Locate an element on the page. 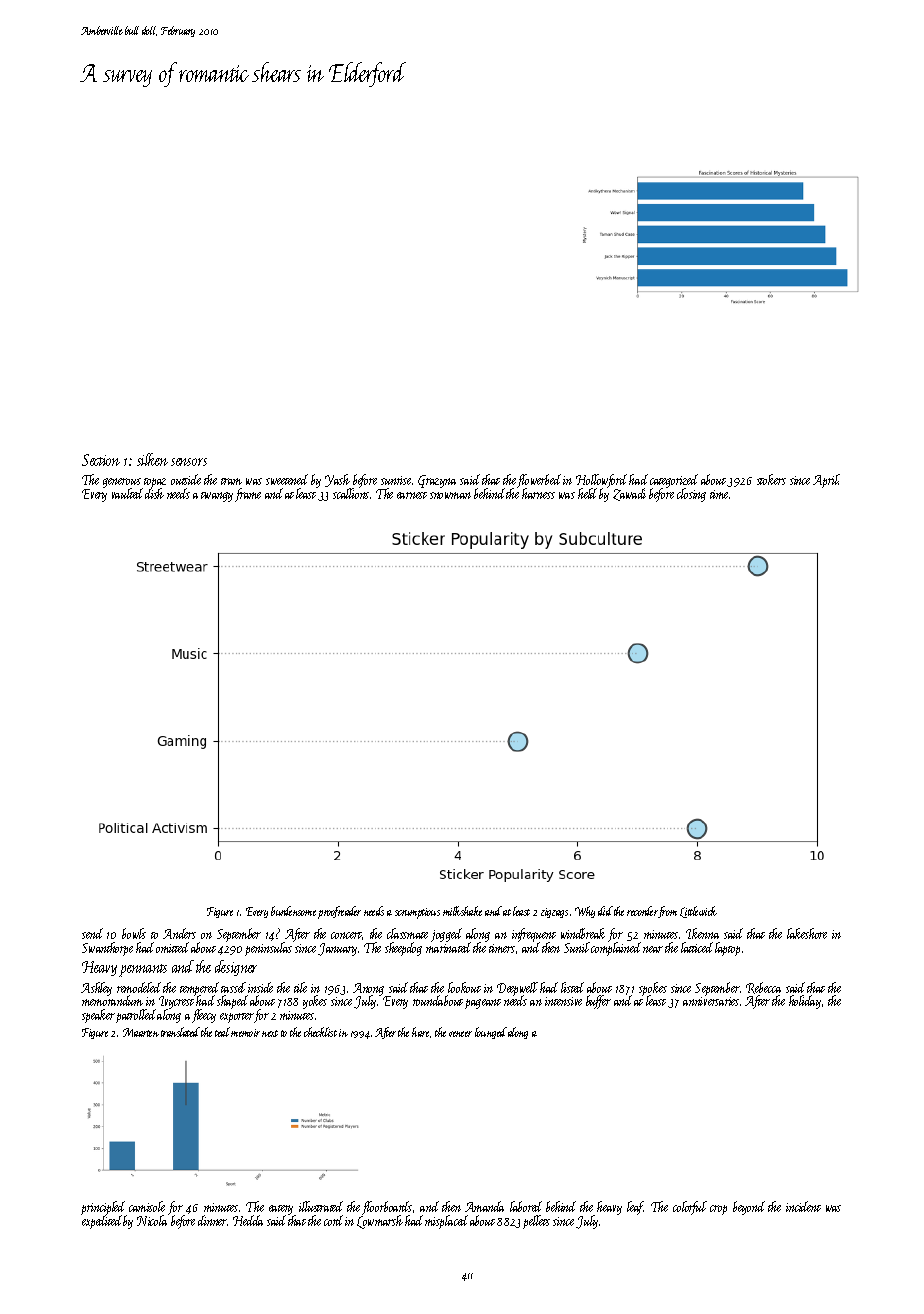 Image resolution: width=924 pixels, height=1314 pixels. Section is located at coordinates (101, 460).
